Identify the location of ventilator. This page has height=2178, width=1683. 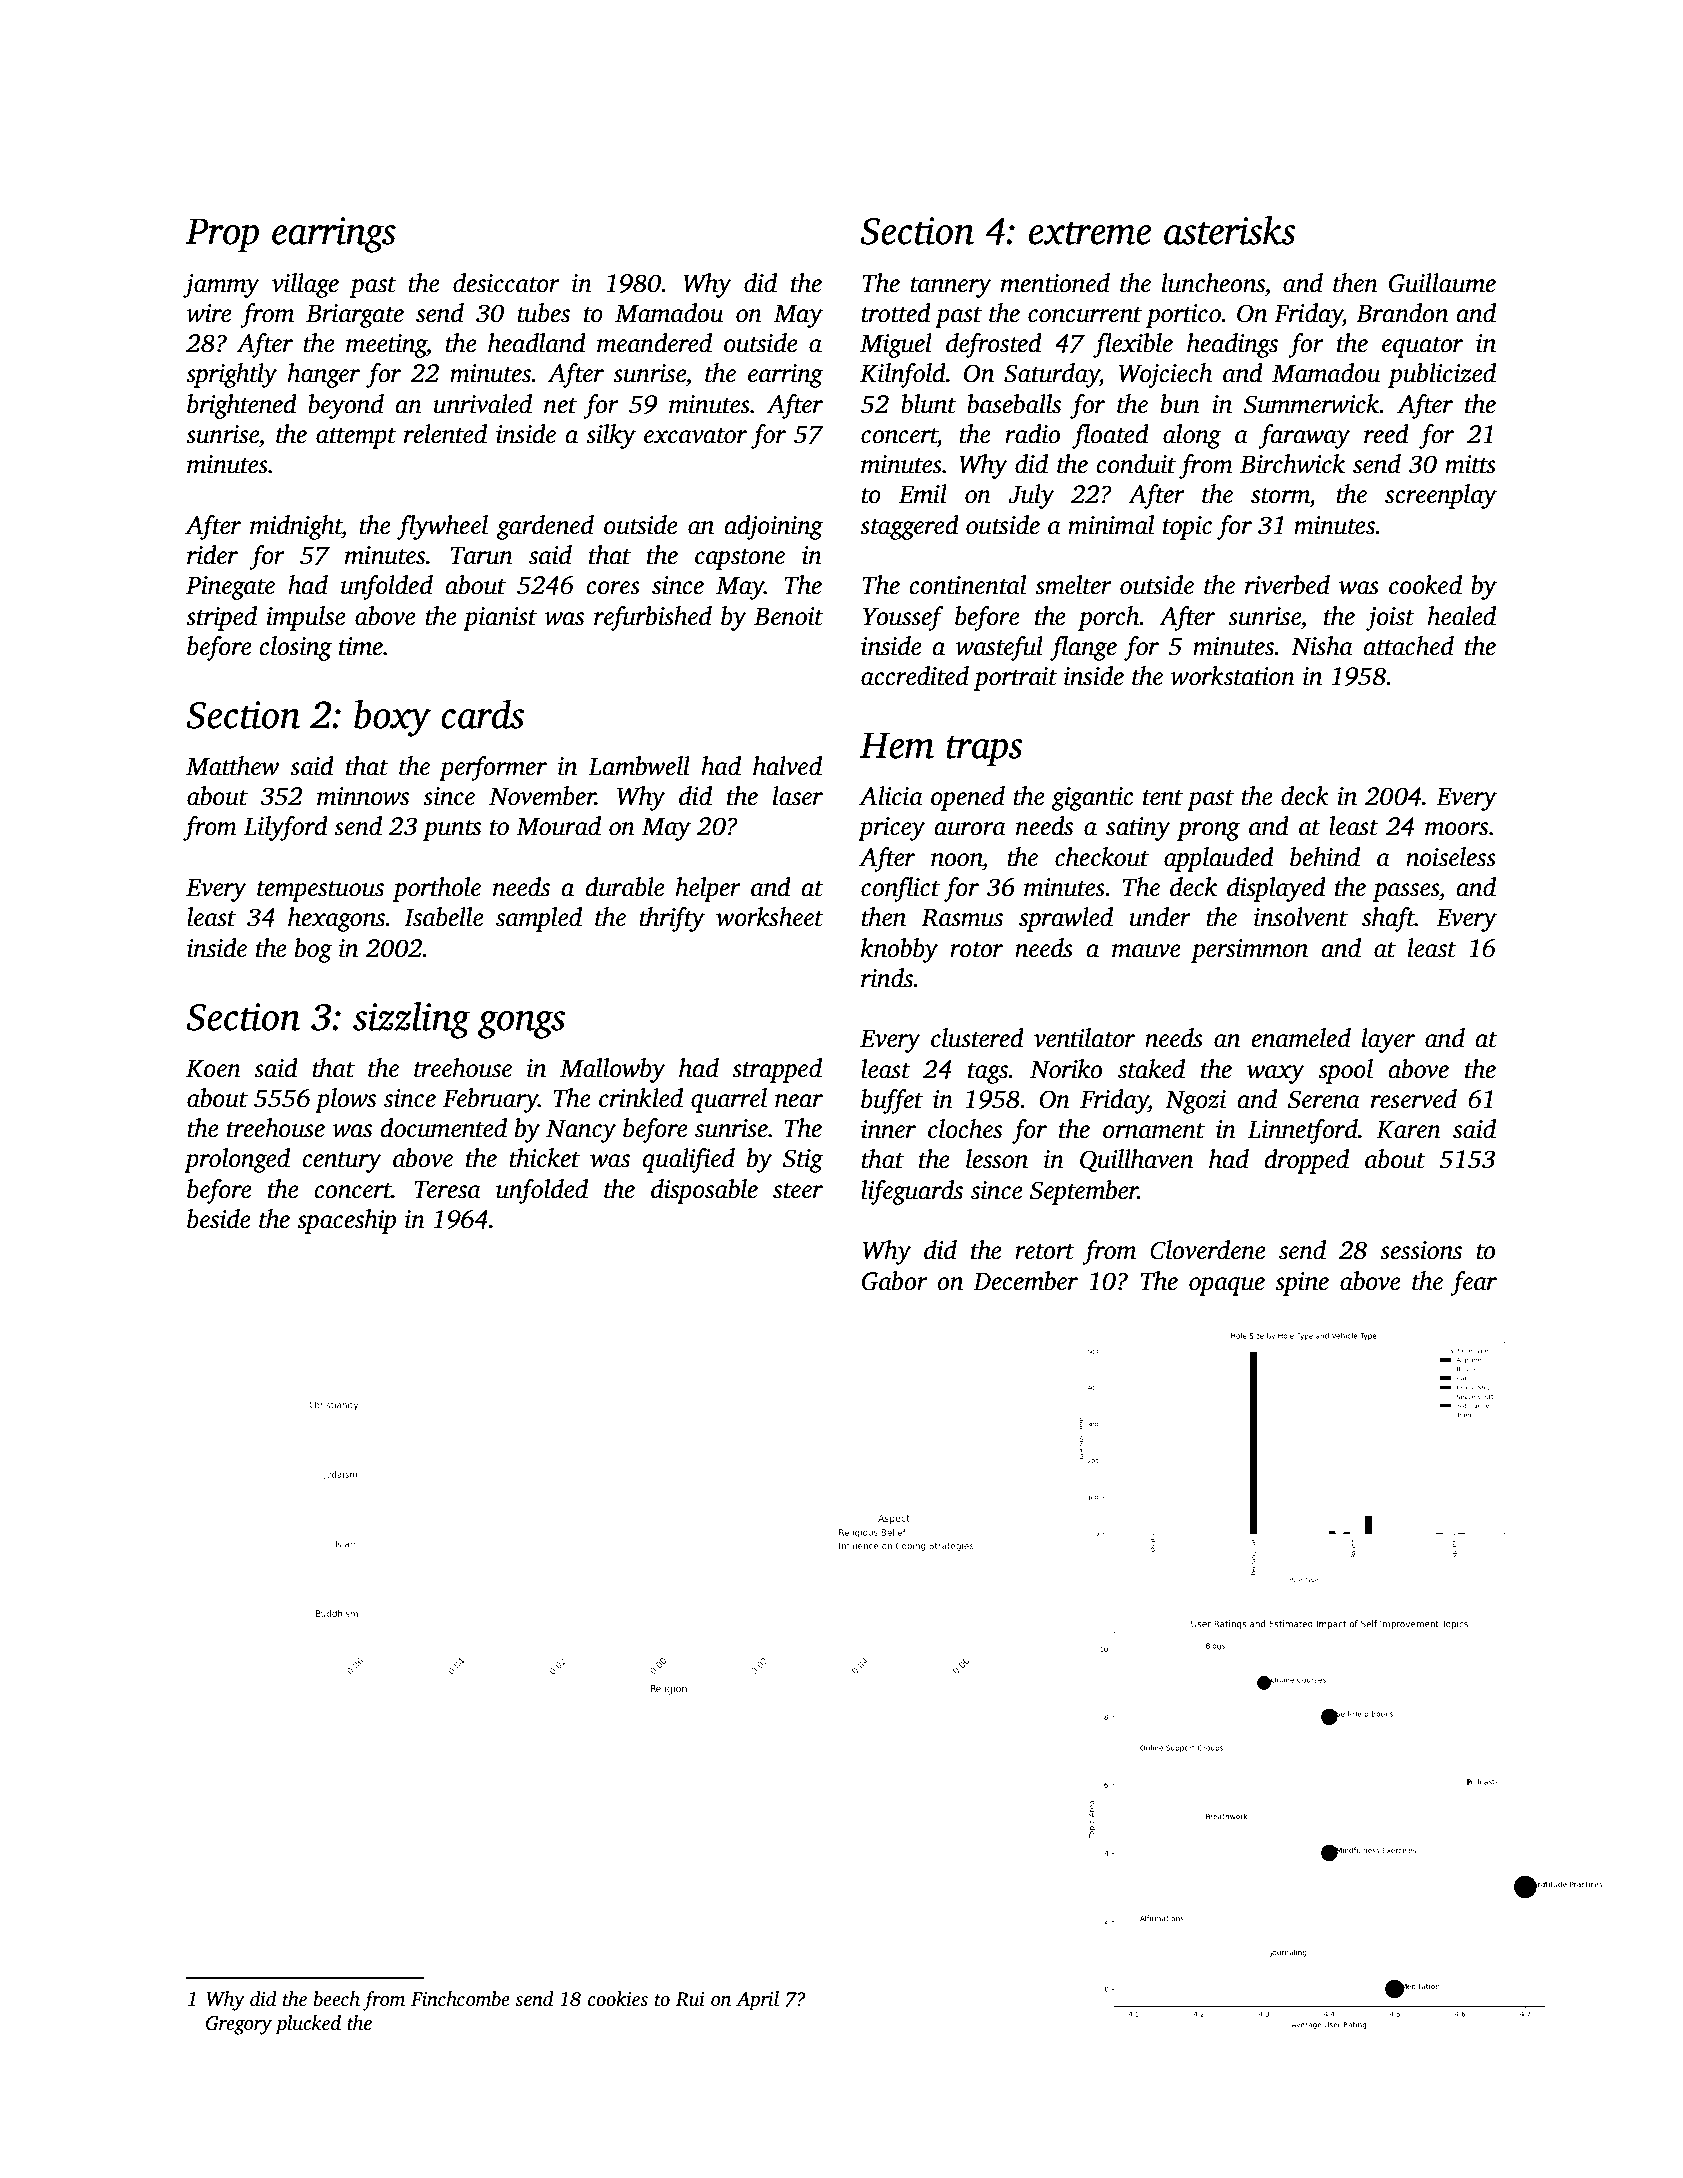
(1084, 1038).
